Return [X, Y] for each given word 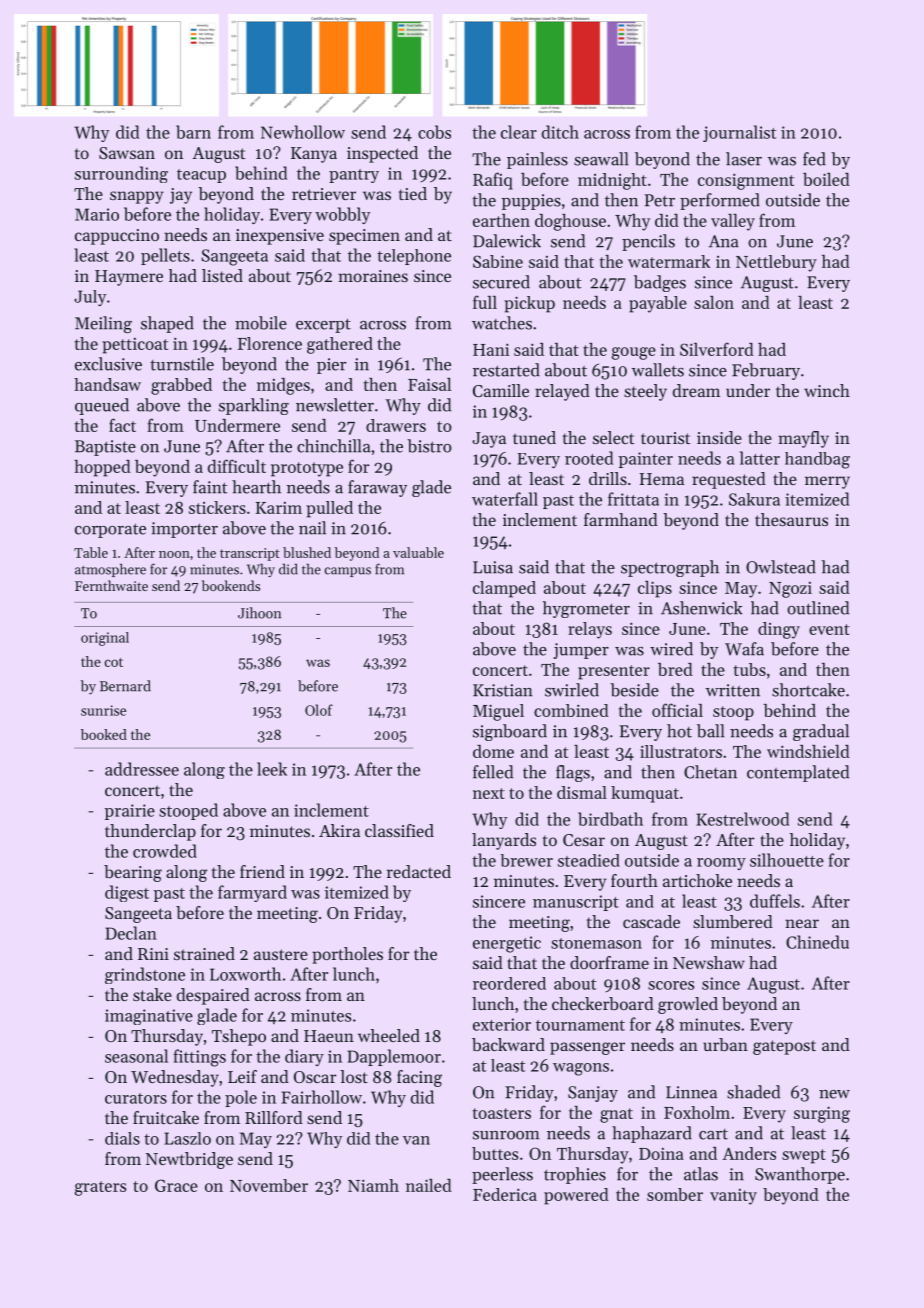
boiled [826, 179]
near [802, 923]
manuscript [576, 903]
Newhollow [303, 132]
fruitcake [166, 1117]
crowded [165, 851]
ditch [560, 132]
